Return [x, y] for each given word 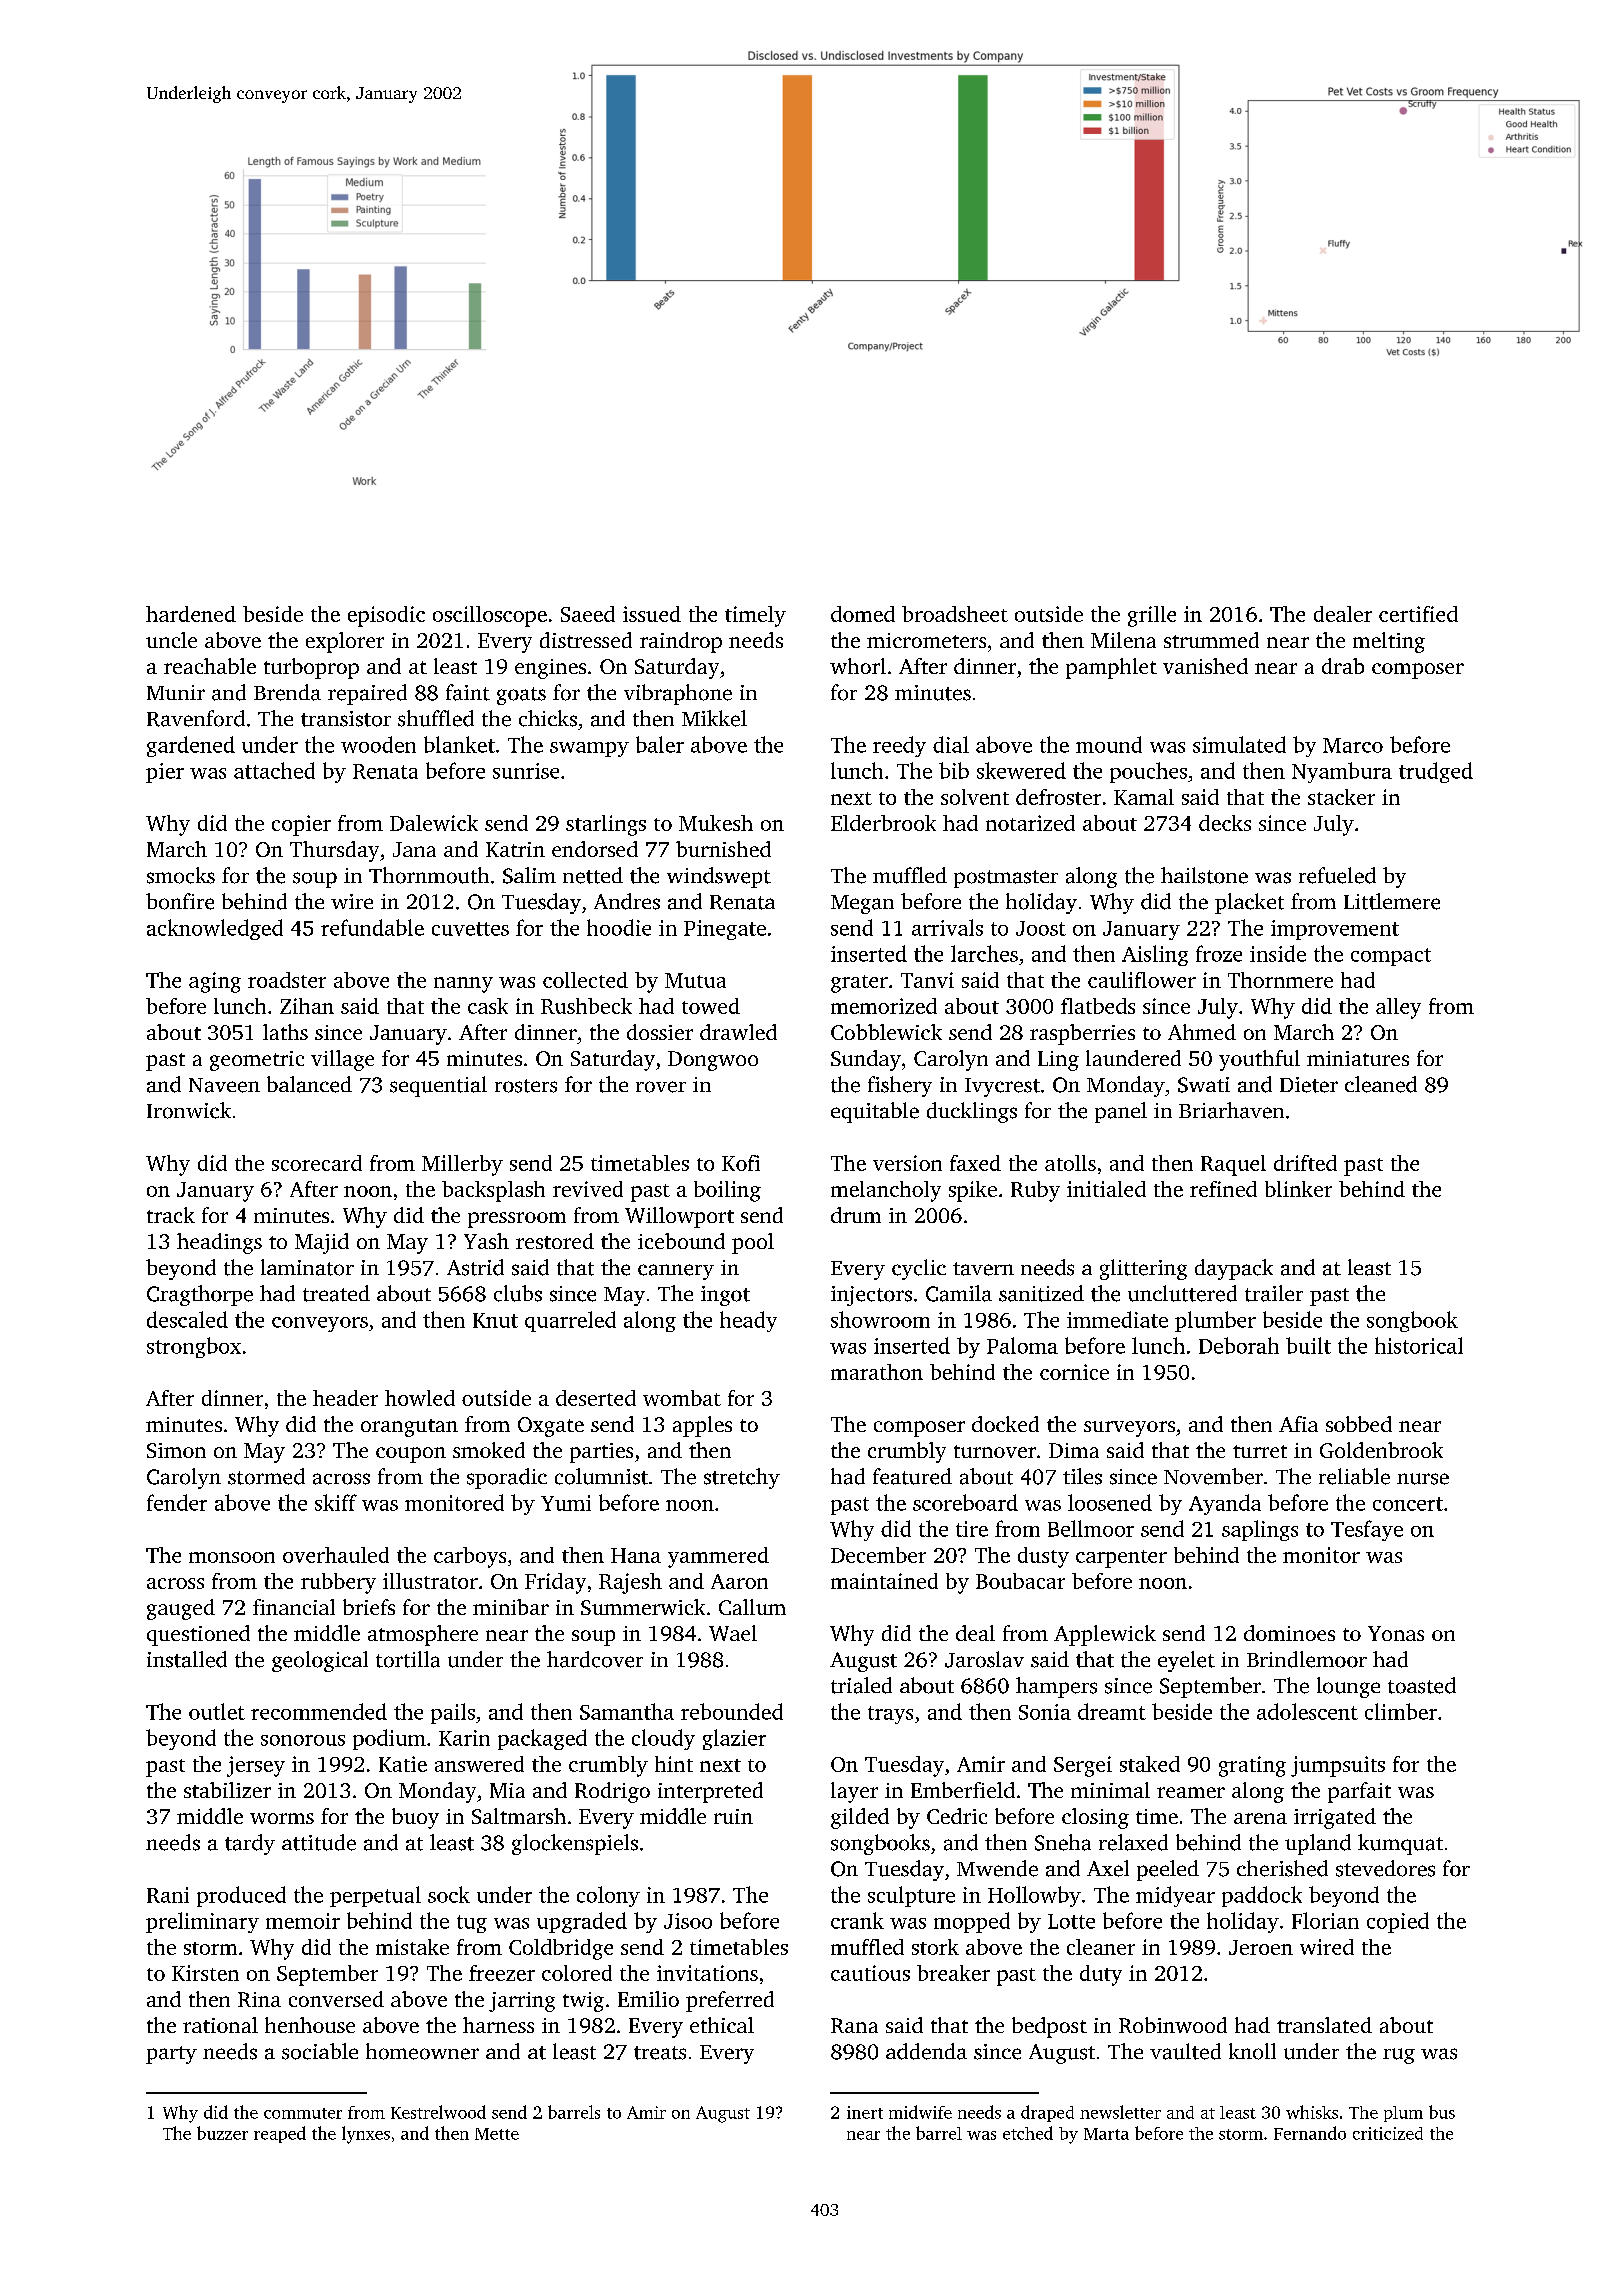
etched [1028, 2133]
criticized [1388, 2133]
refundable [372, 927]
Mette [497, 2134]
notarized [1030, 823]
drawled [738, 1032]
